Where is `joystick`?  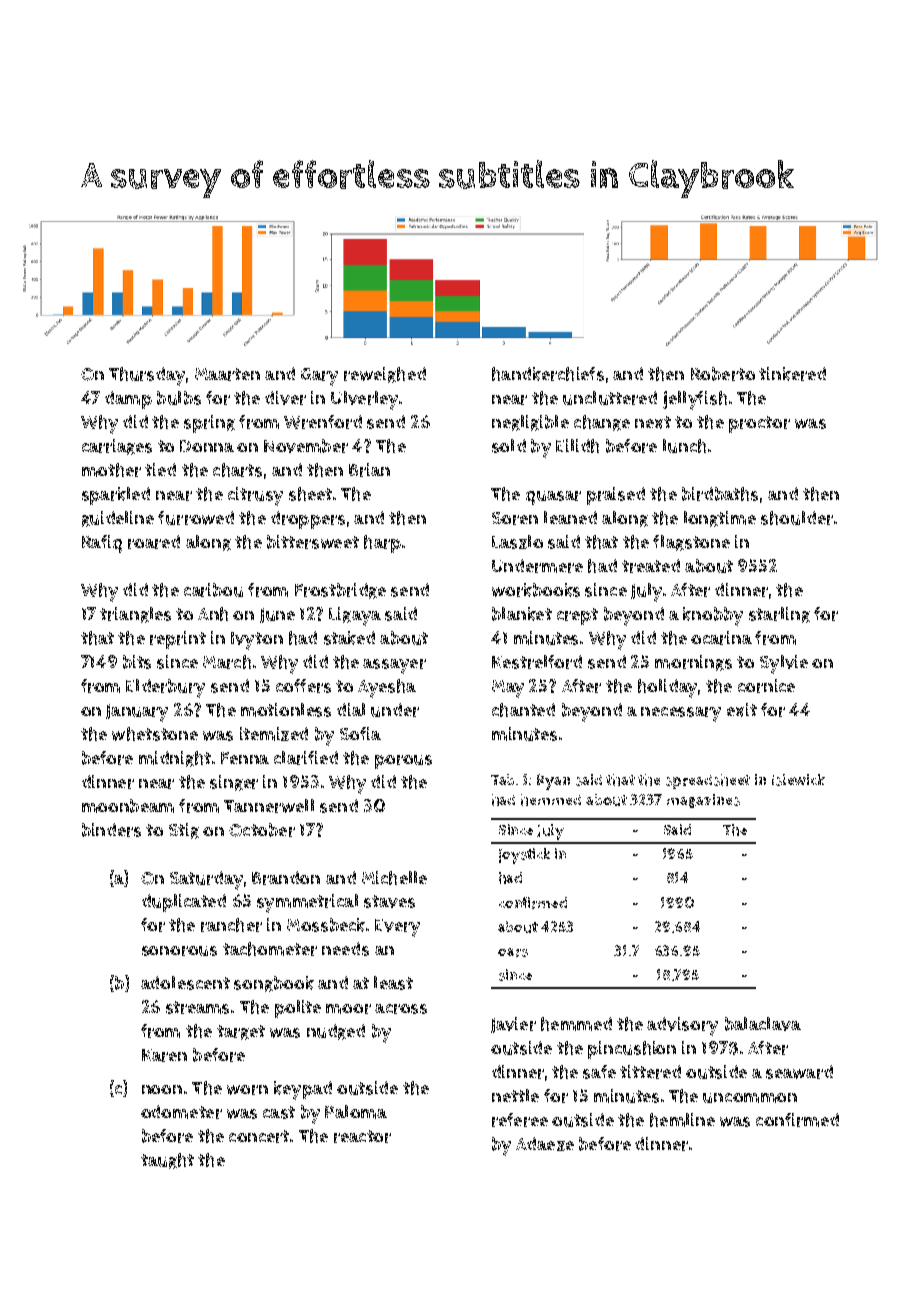 joystick is located at coordinates (524, 856).
